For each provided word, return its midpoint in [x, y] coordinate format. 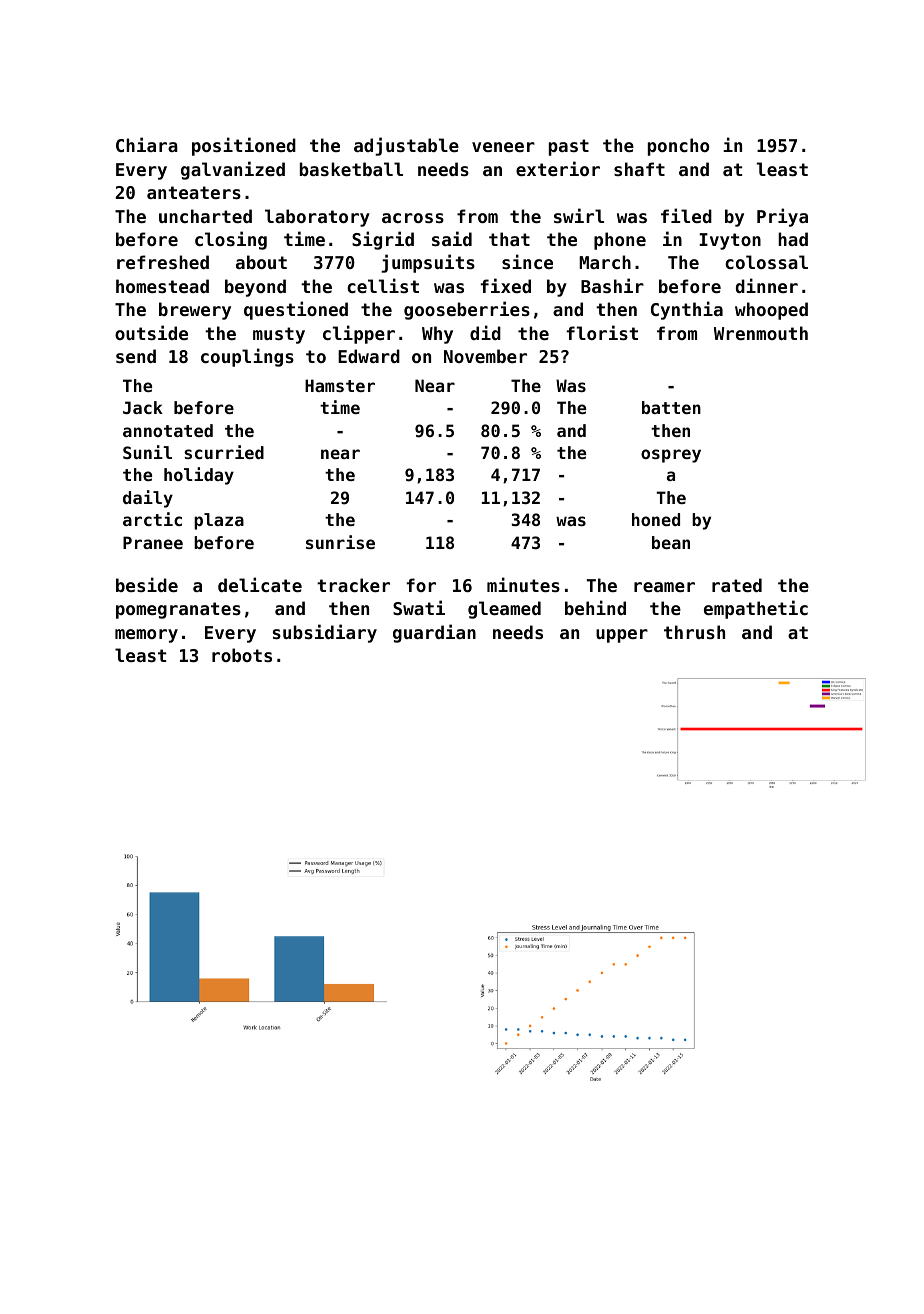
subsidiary [325, 633]
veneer [503, 147]
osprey [671, 456]
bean [671, 542]
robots [242, 655]
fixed [505, 285]
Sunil [147, 452]
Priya [782, 217]
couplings [247, 357]
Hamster [340, 385]
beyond [255, 288]
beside [147, 584]
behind [595, 607]
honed [656, 519]
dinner [767, 285]
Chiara [147, 144]
